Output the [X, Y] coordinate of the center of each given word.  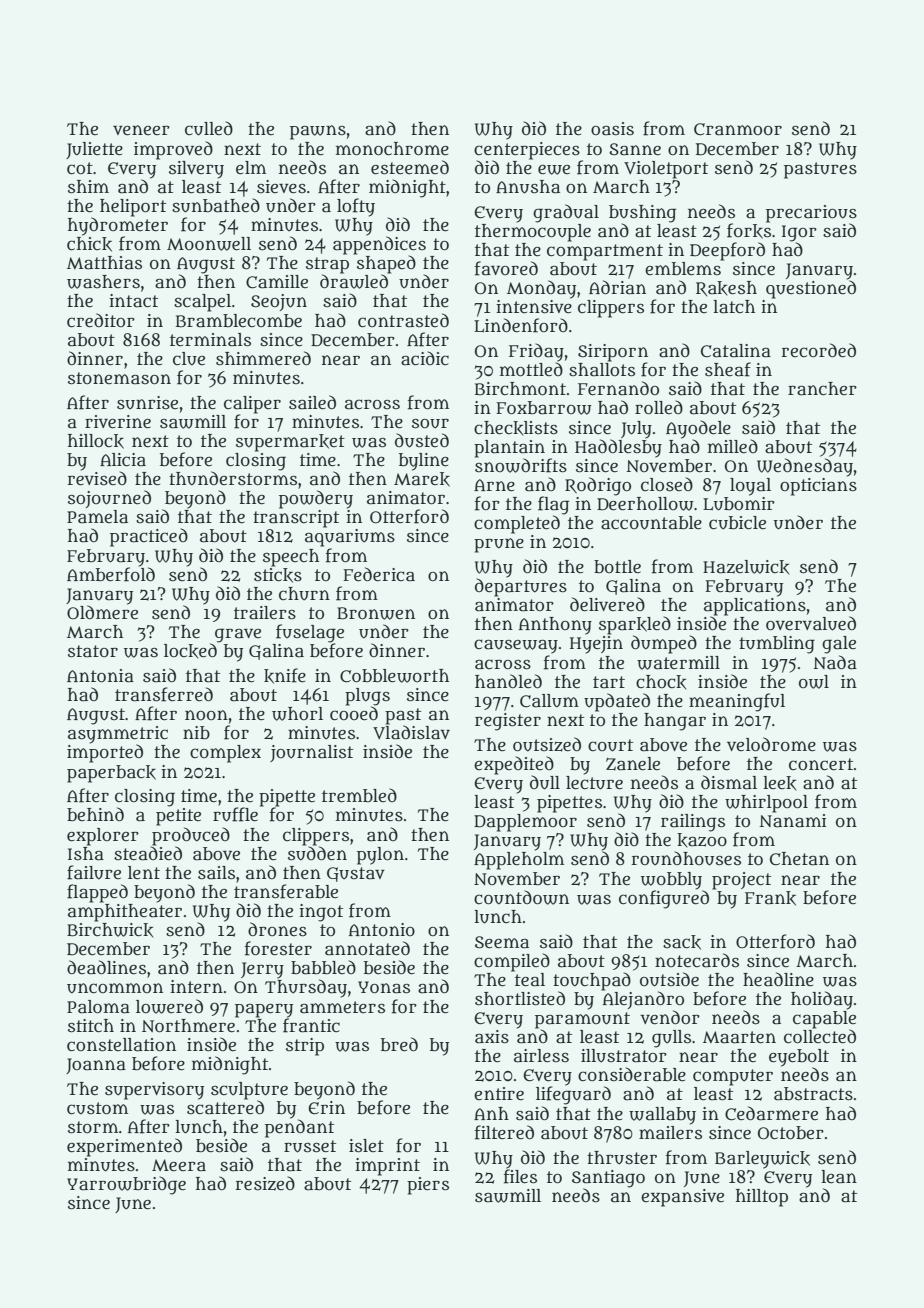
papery [264, 1010]
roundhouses [686, 858]
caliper [252, 405]
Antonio [382, 929]
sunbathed [216, 205]
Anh [491, 1113]
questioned [811, 289]
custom [97, 1108]
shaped [386, 264]
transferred [164, 694]
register [508, 722]
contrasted [403, 320]
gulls [671, 1039]
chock [661, 682]
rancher [822, 389]
